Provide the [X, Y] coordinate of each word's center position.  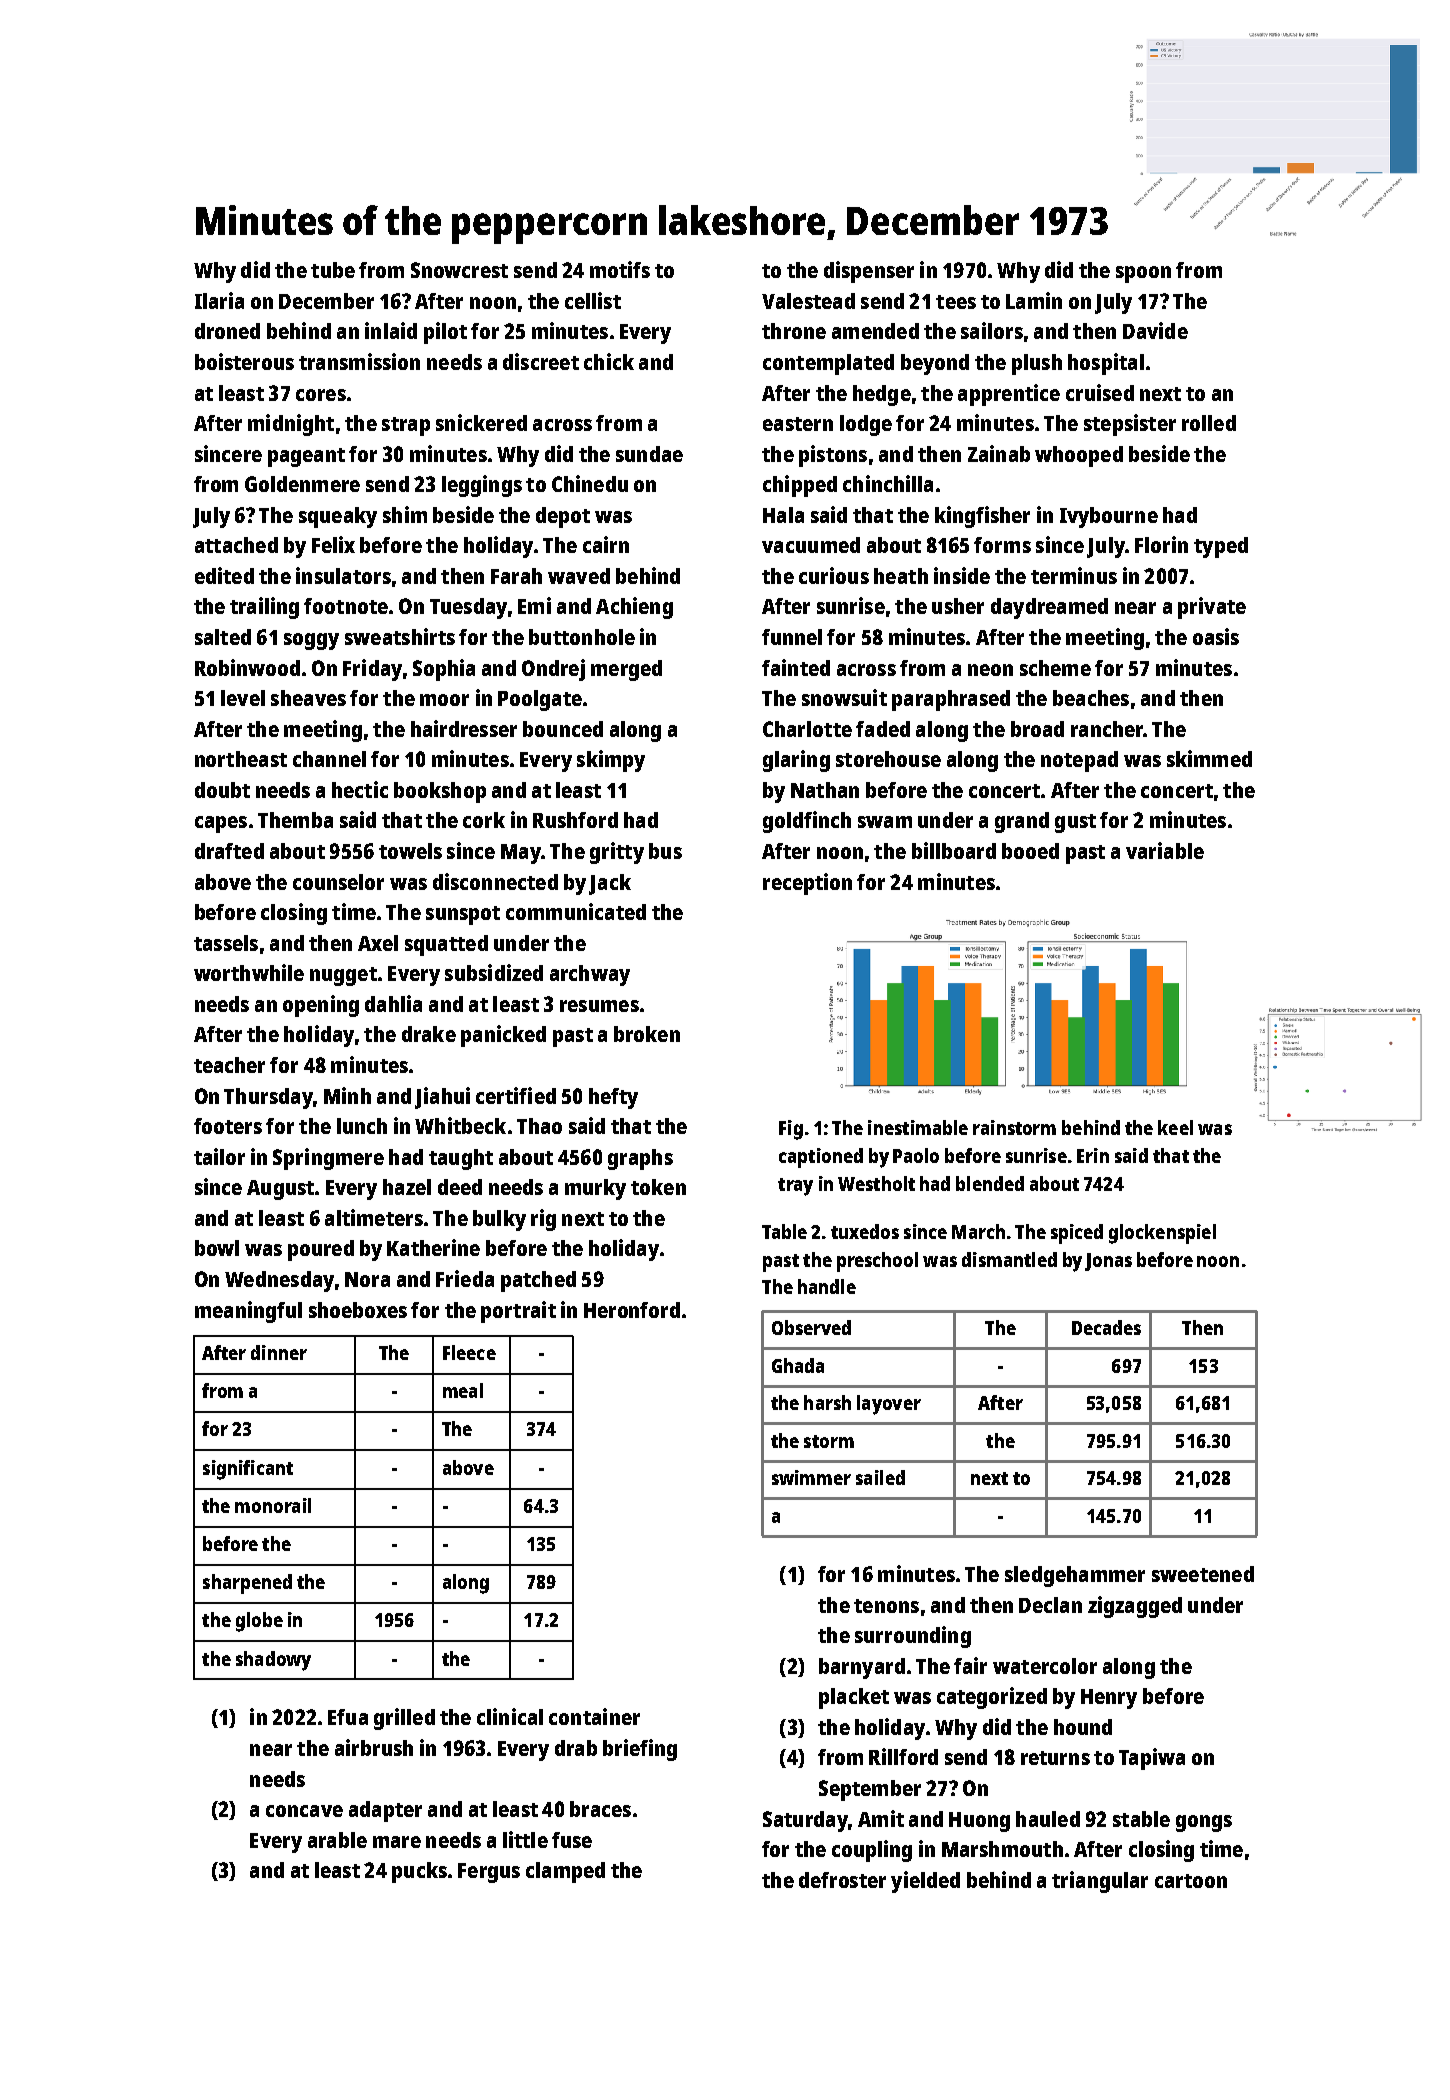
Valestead [808, 301]
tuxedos [865, 1231]
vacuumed [811, 545]
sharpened [247, 1584]
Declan [1050, 1605]
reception [807, 884]
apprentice [1009, 395]
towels [410, 851]
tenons [886, 1606]
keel [1175, 1127]
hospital [1106, 364]
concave [304, 1811]
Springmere [328, 1159]
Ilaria [219, 300]
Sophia [444, 670]
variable [1165, 850]
